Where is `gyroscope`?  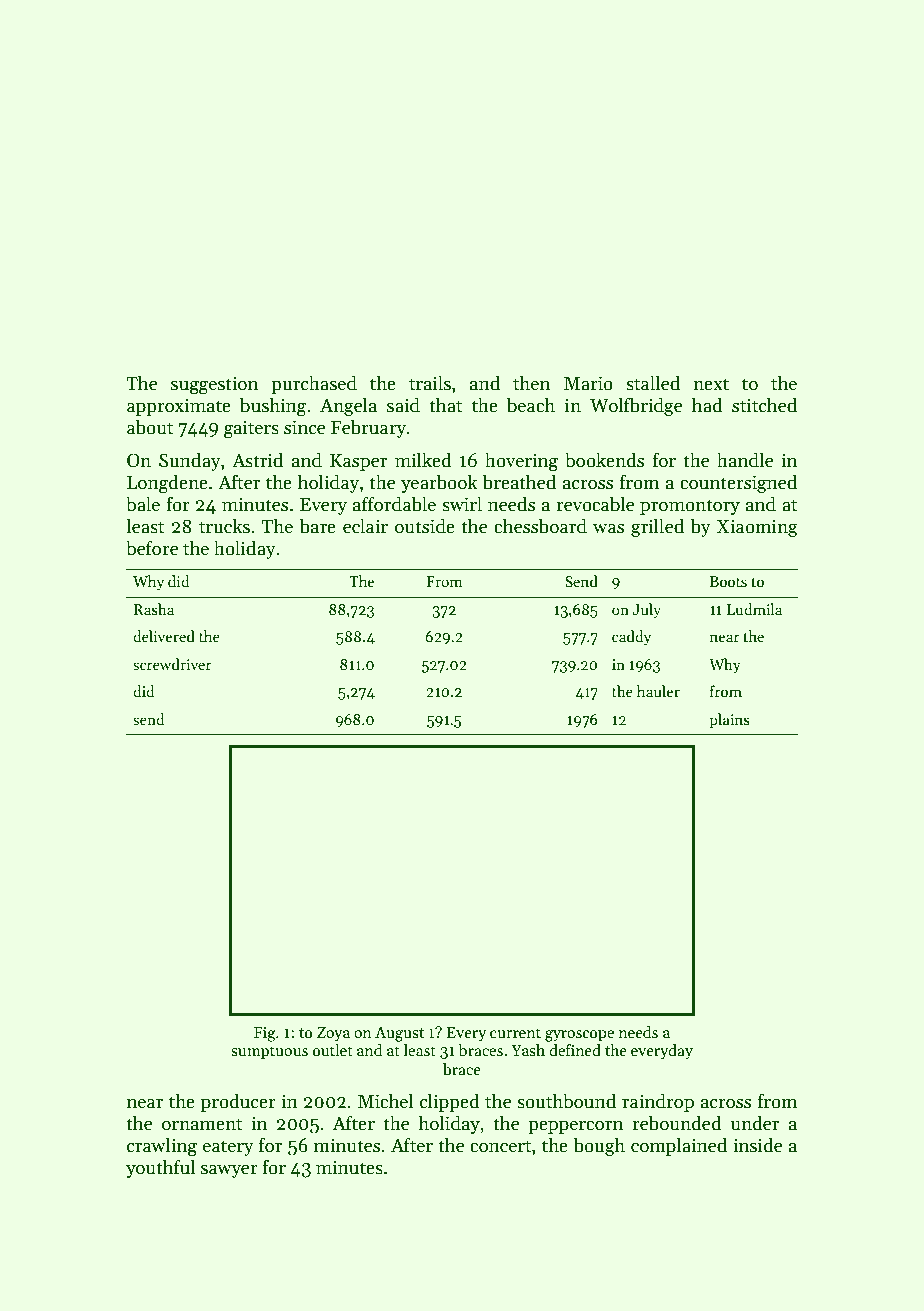 gyroscope is located at coordinates (579, 1036).
